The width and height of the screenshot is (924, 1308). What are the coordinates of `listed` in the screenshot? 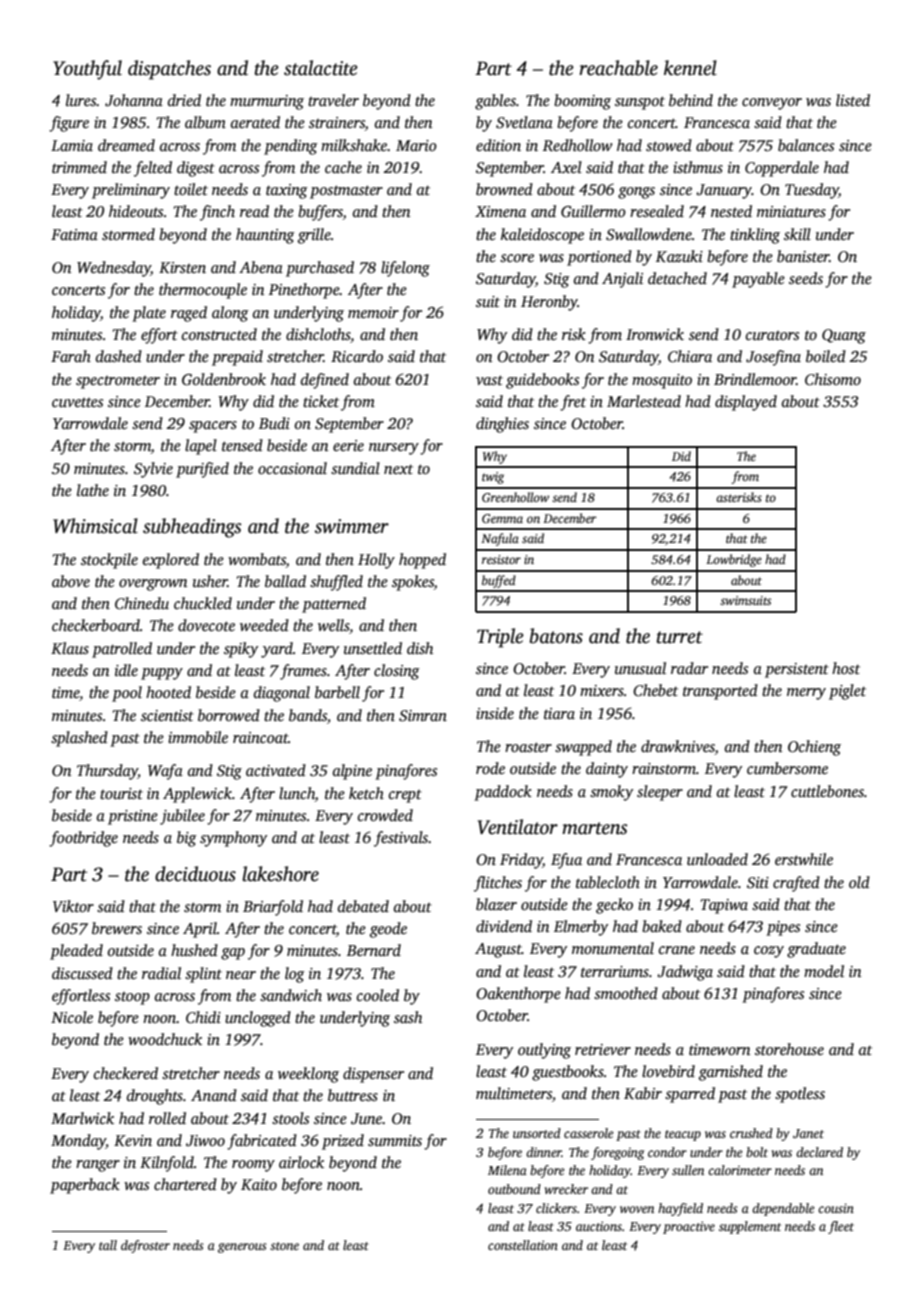 It's located at (853, 100).
